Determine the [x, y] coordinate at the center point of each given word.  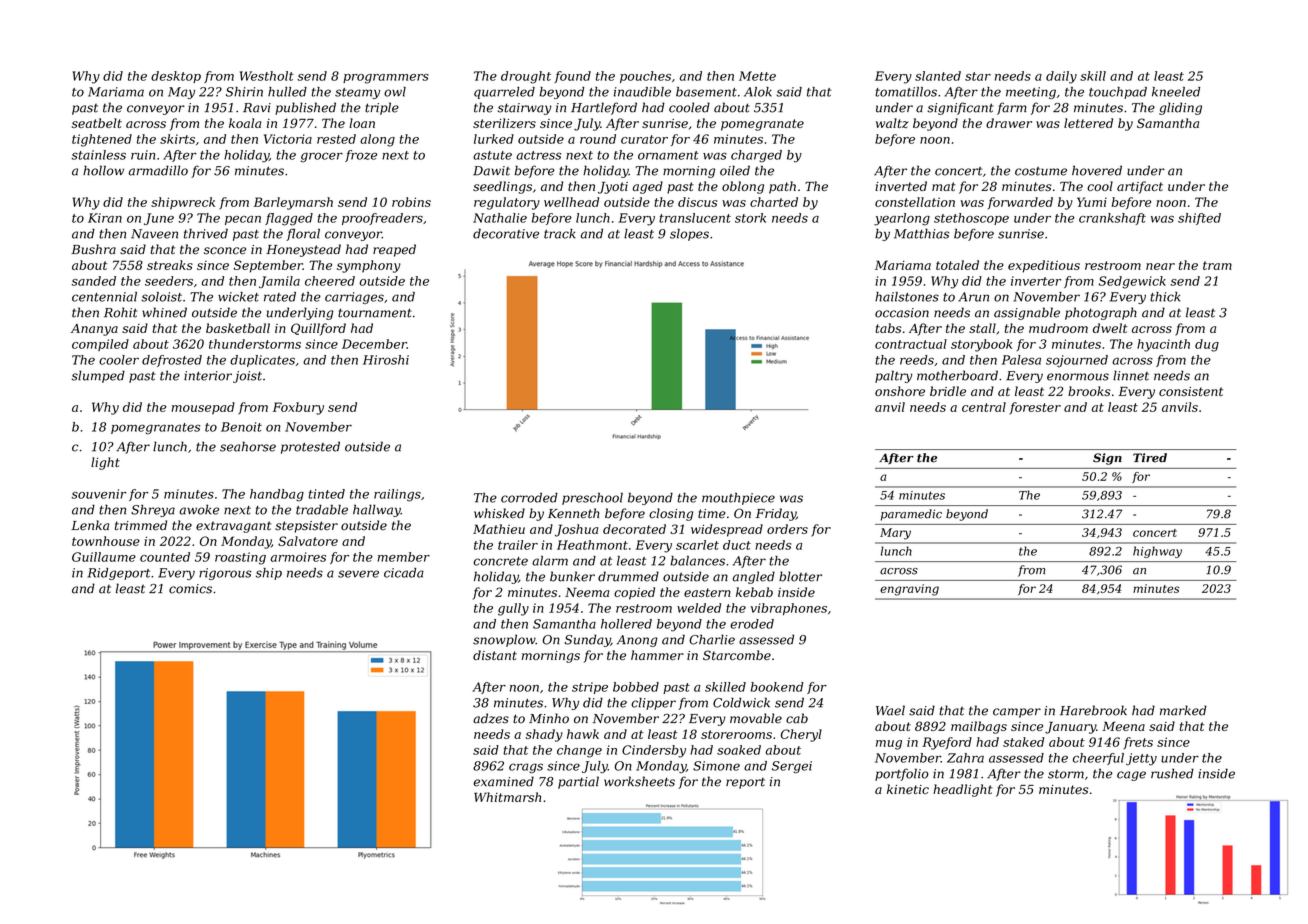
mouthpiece [738, 498]
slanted [938, 76]
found [572, 77]
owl [395, 92]
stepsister [306, 527]
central [984, 407]
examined [504, 781]
